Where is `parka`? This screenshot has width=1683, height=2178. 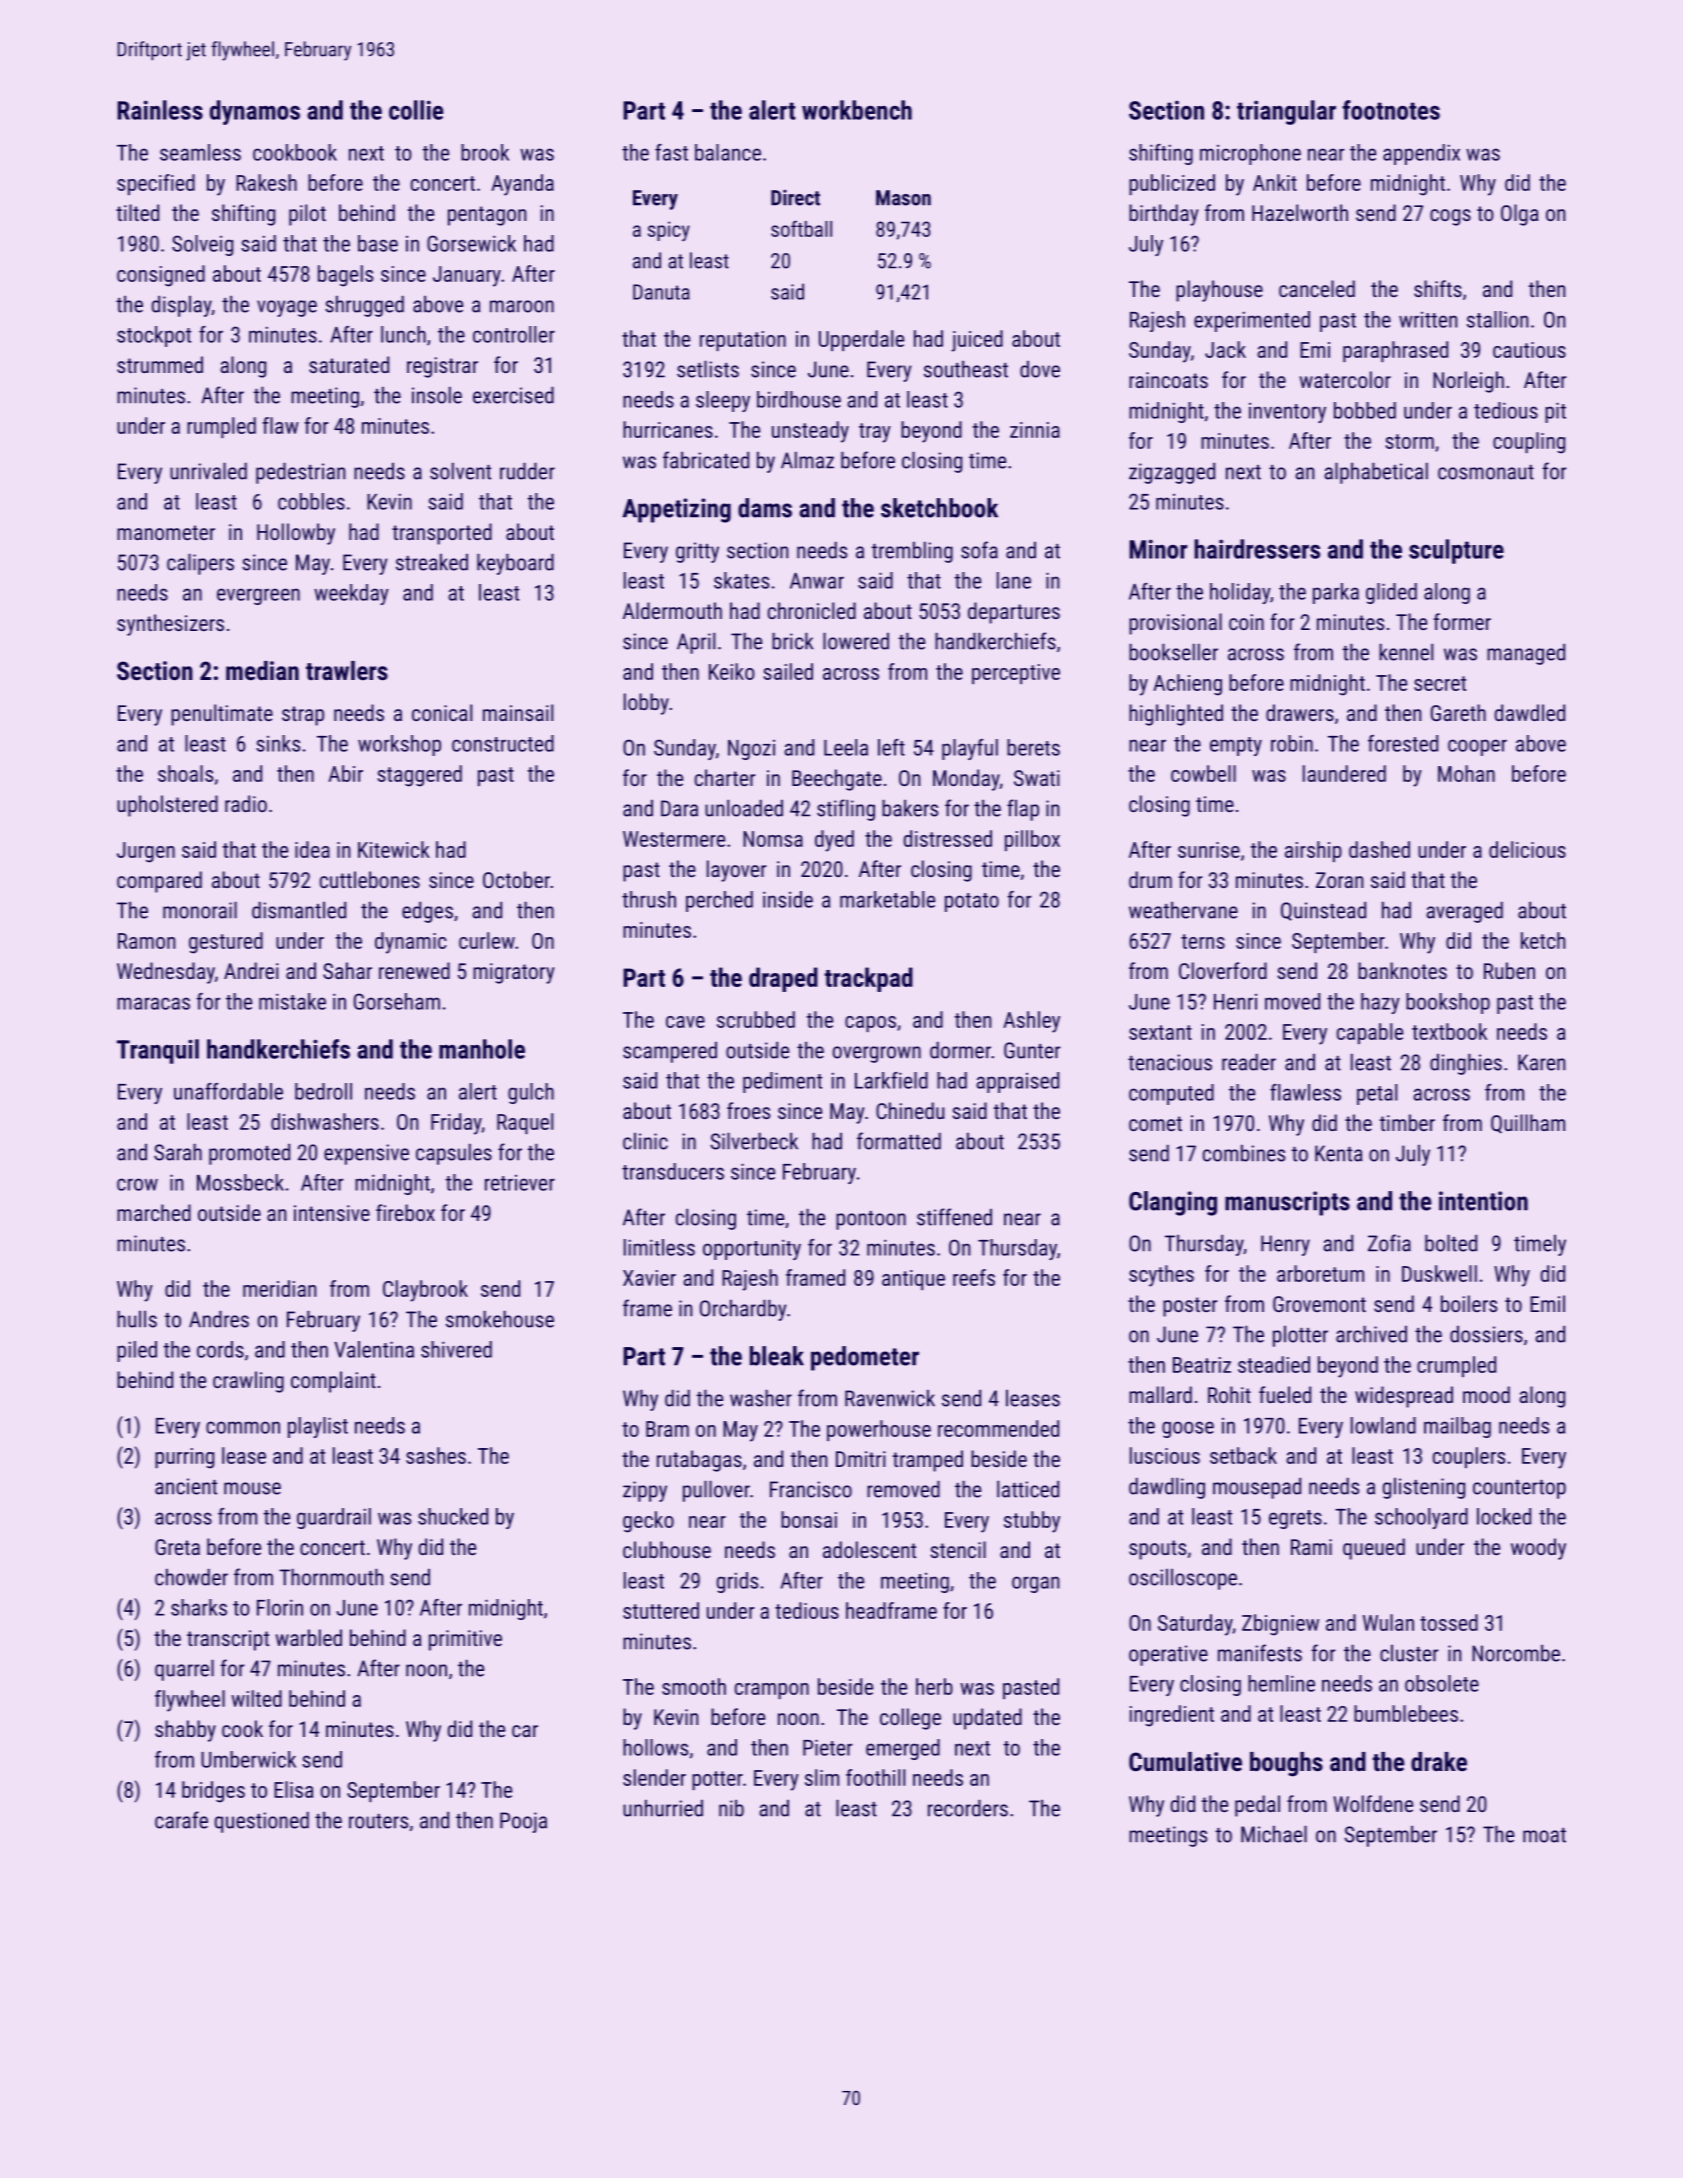 parka is located at coordinates (1336, 593).
